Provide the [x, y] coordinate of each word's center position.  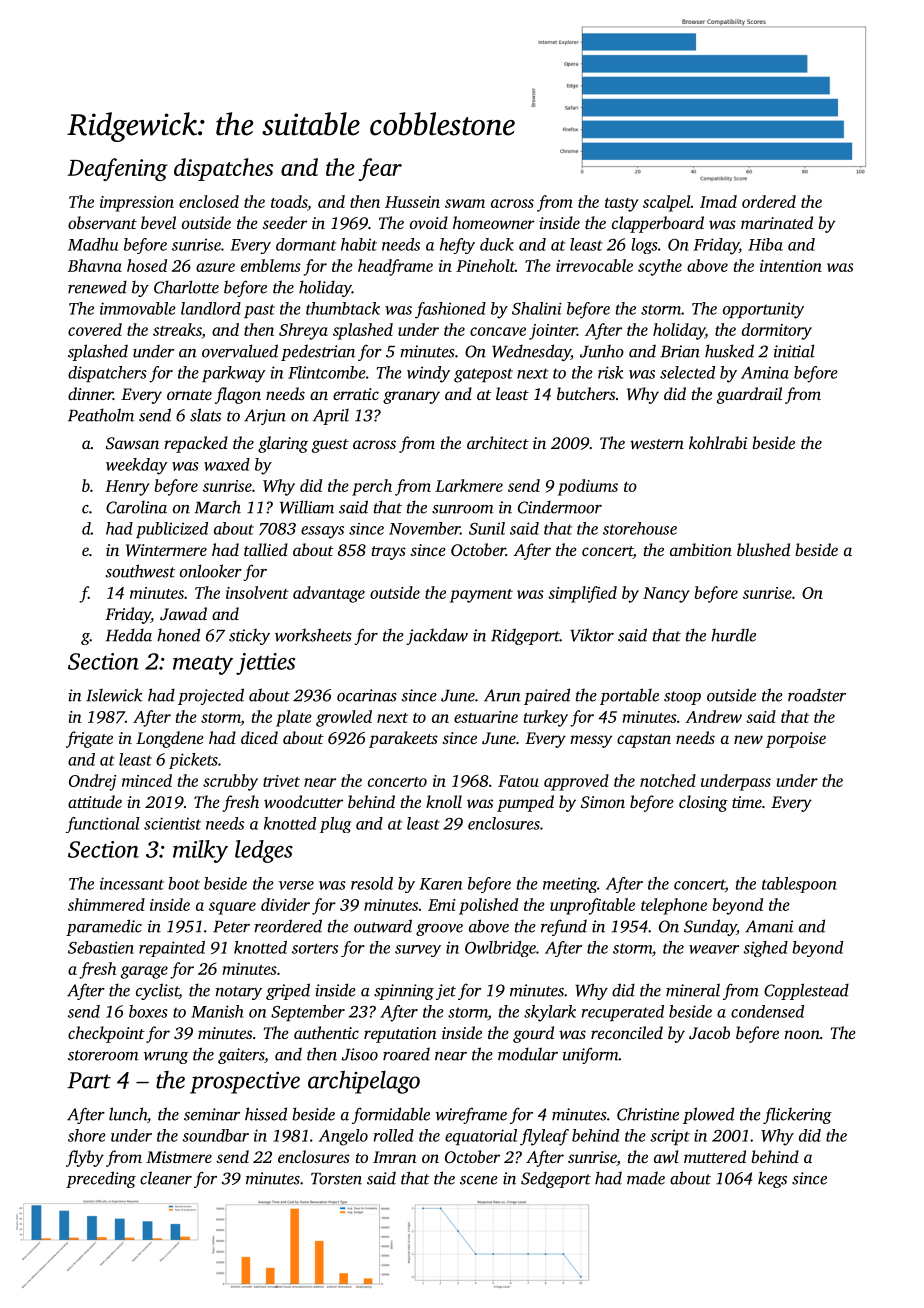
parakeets [403, 739]
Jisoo [360, 1054]
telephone [674, 906]
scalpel [667, 203]
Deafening [117, 169]
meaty [203, 665]
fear [380, 169]
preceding [101, 1179]
